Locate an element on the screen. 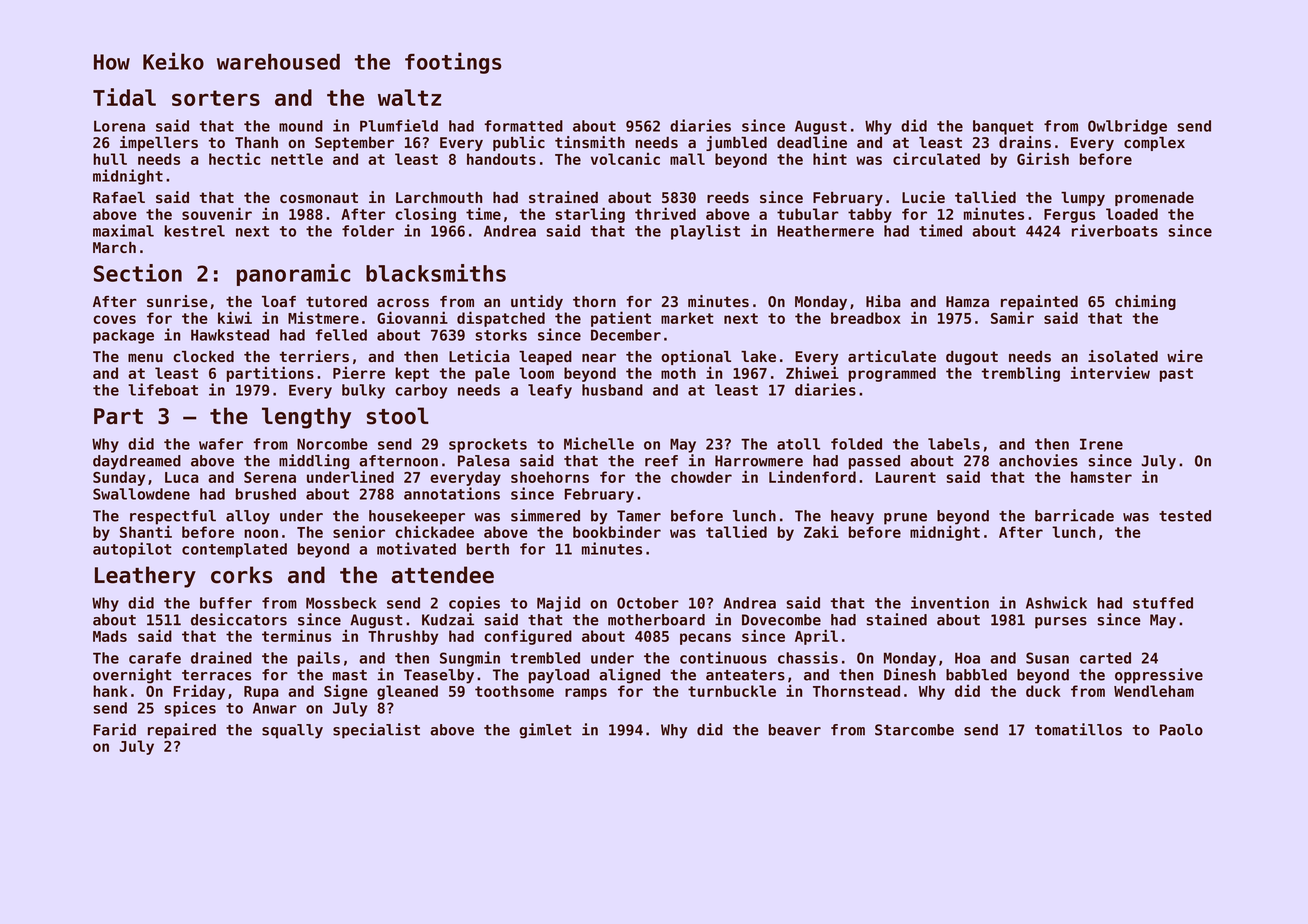 This screenshot has height=924, width=1308. jumbled is located at coordinates (736, 143).
